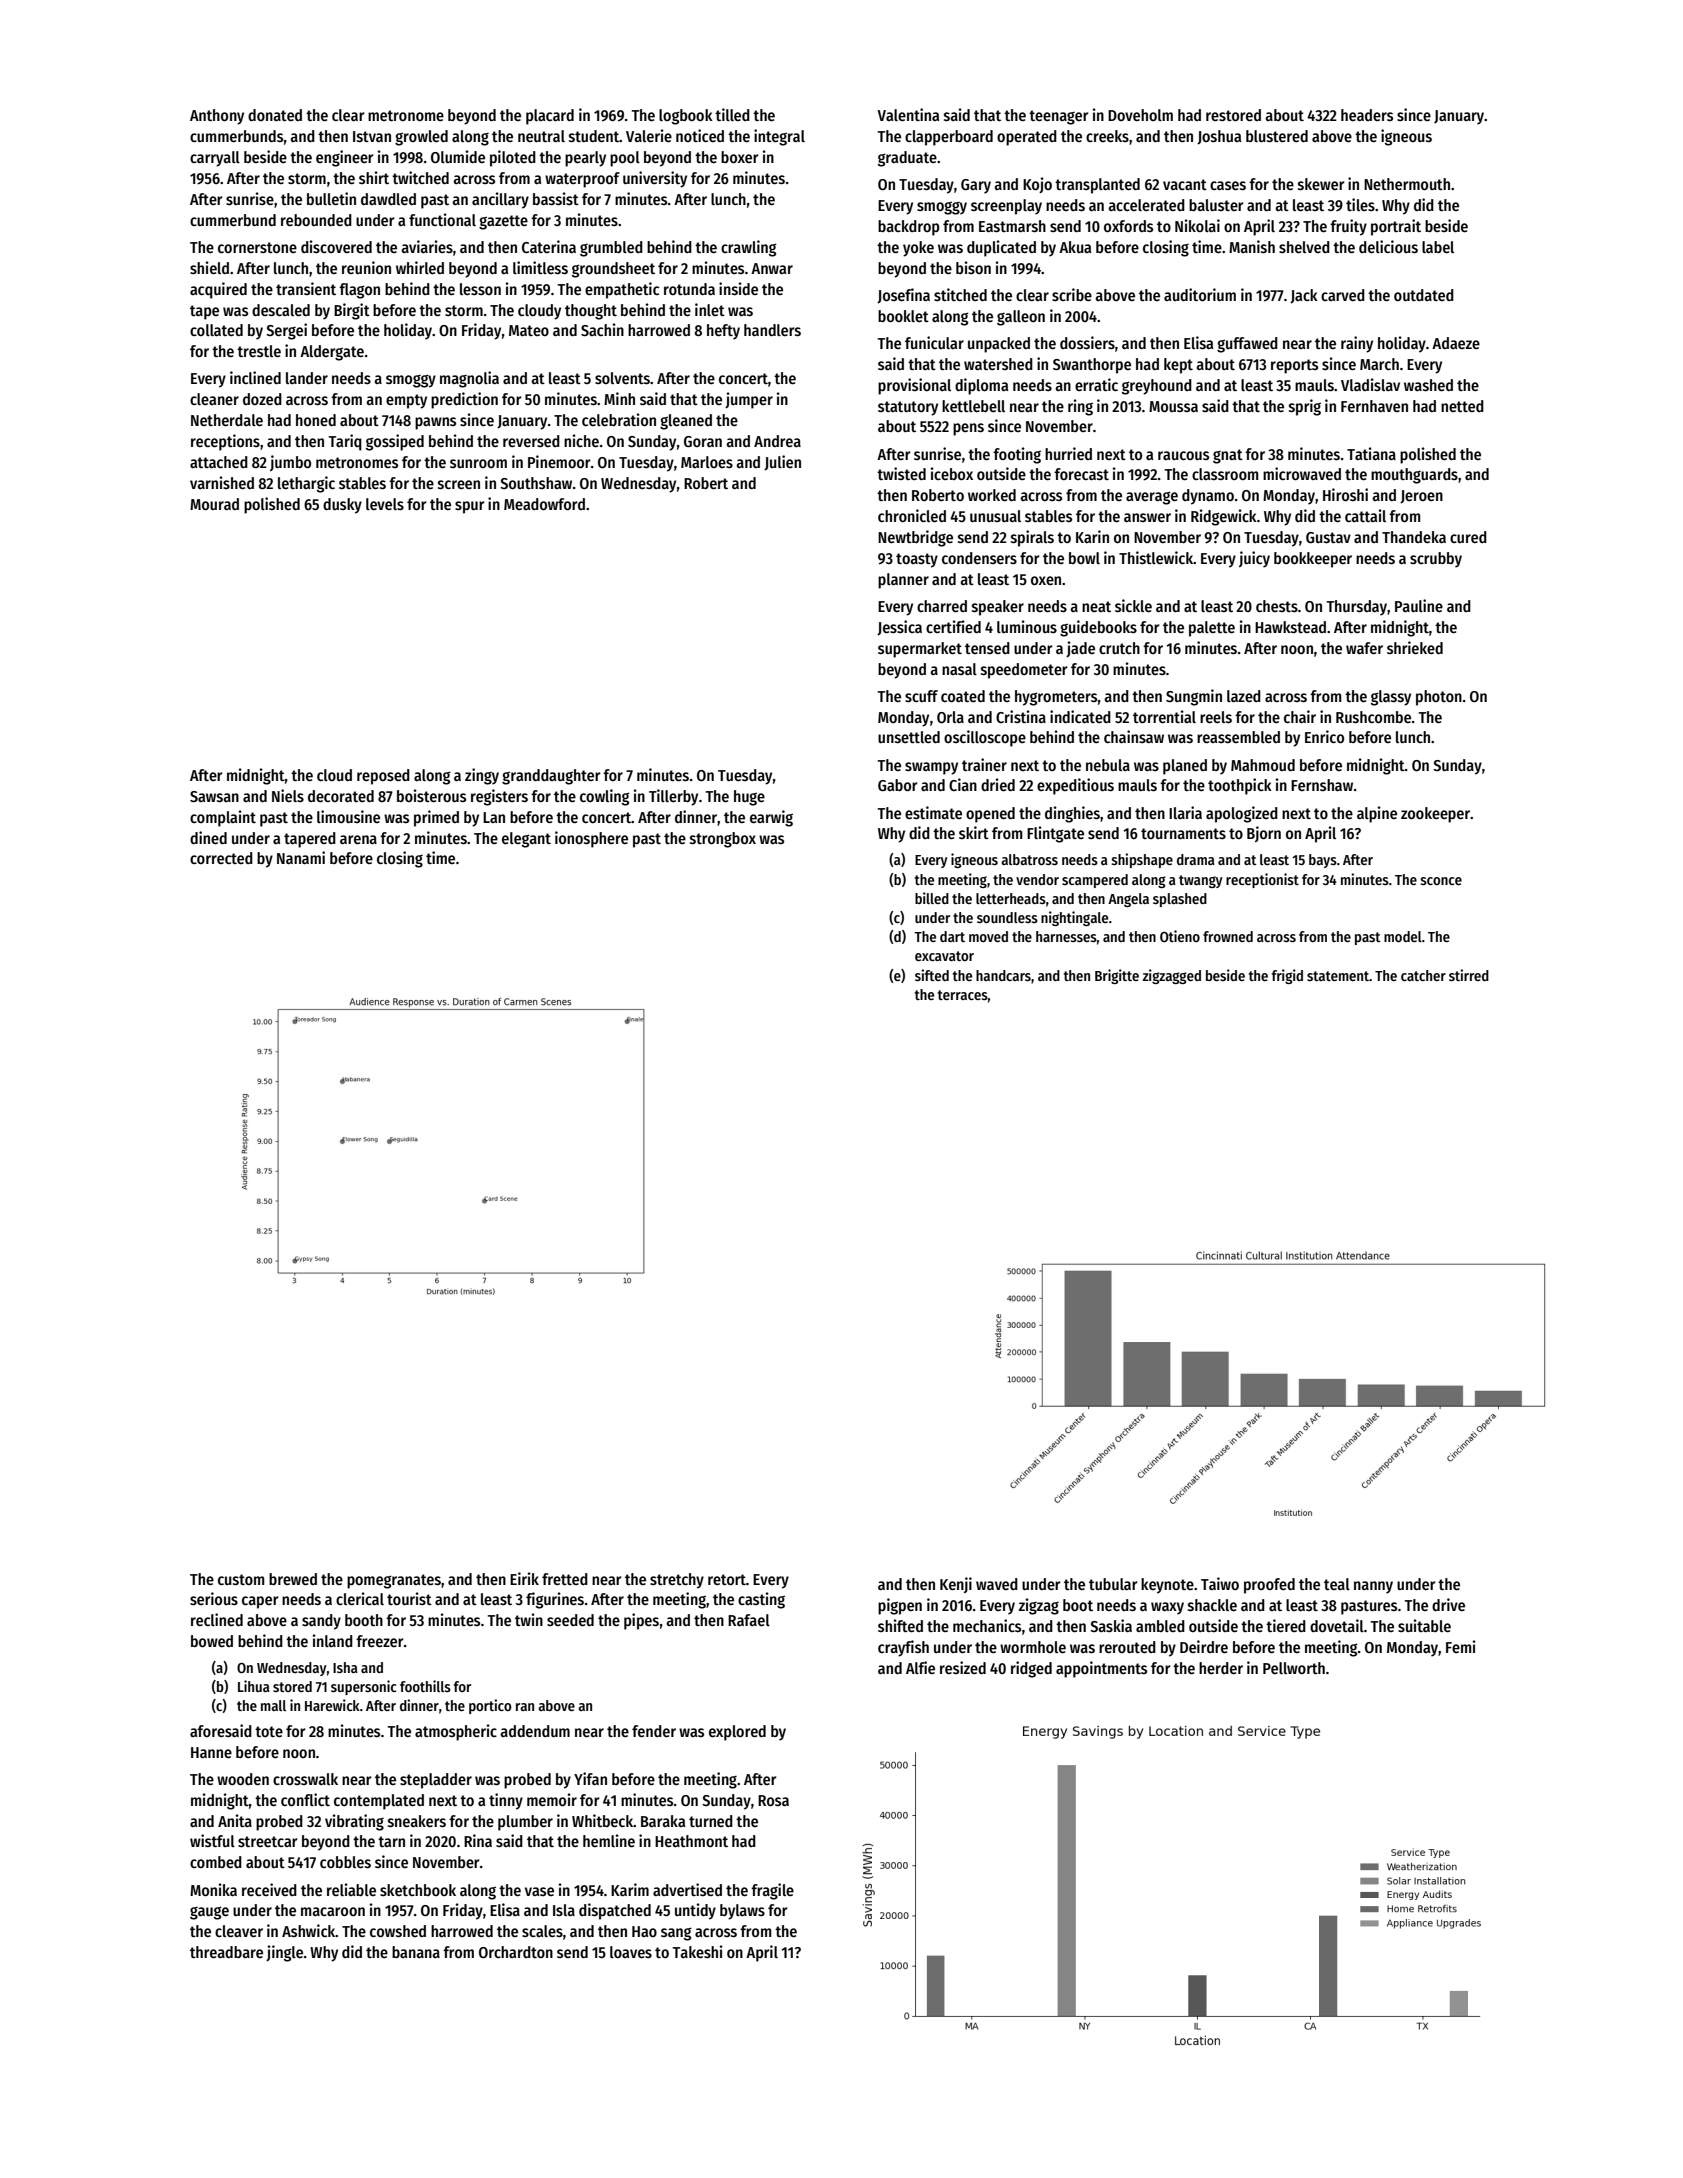  I want to click on Valentina, so click(908, 114).
